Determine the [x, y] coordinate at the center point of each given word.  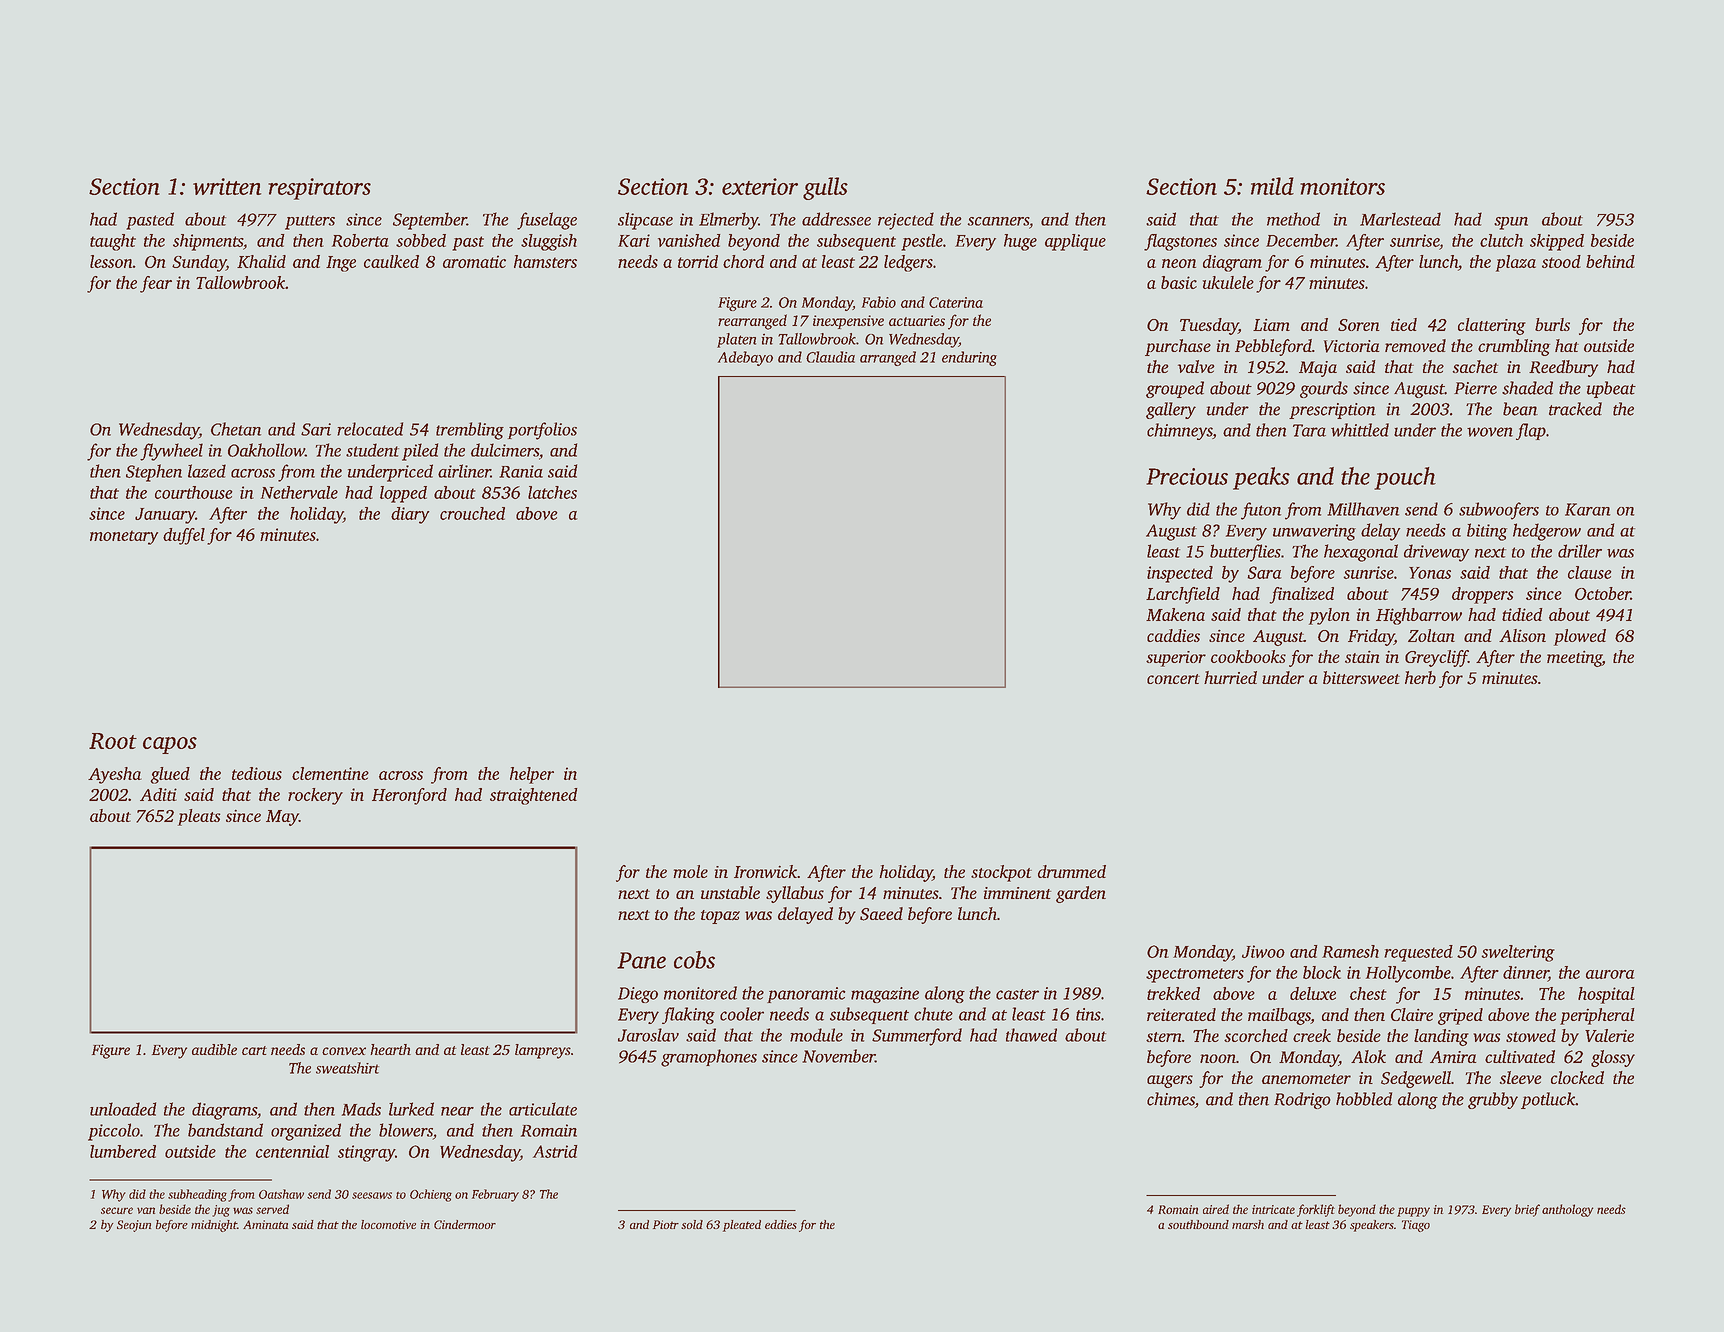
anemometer [1306, 1079]
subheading [197, 1195]
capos [170, 745]
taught [113, 242]
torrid [698, 261]
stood [1561, 261]
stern [1163, 1037]
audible [214, 1049]
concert [1173, 679]
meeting [1574, 659]
